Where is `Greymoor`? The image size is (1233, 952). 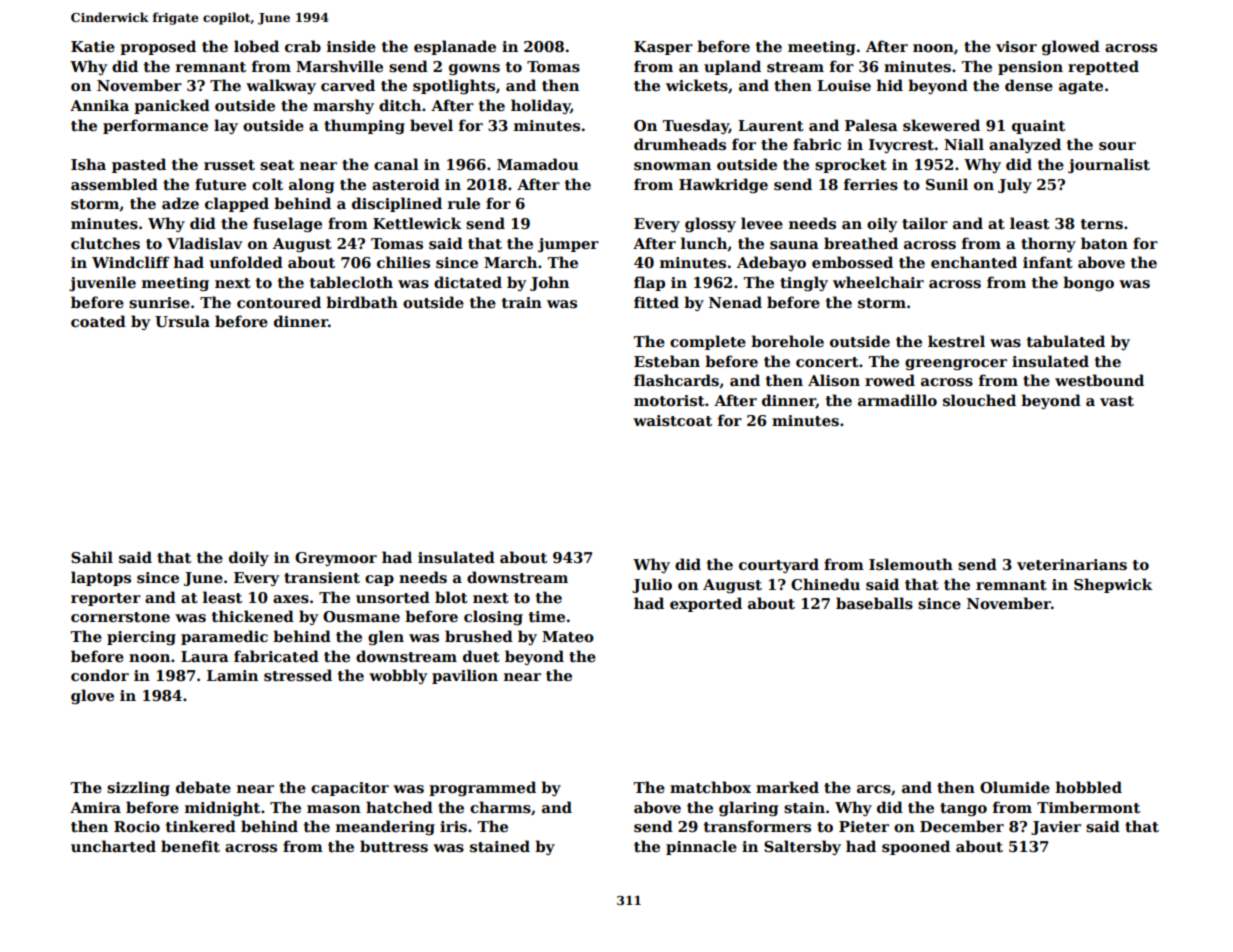 Greymoor is located at coordinates (336, 559).
